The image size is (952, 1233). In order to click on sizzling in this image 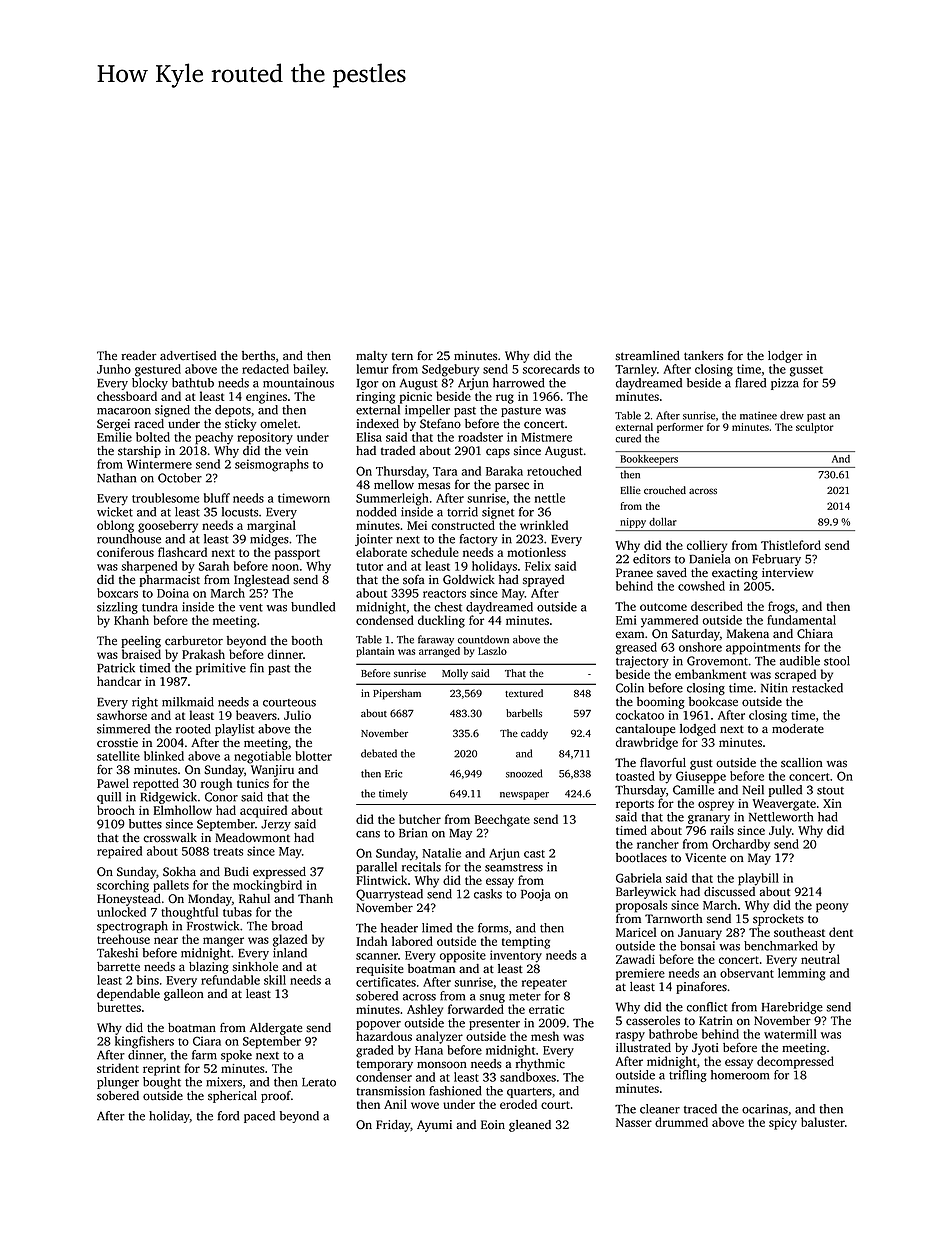, I will do `click(117, 608)`.
